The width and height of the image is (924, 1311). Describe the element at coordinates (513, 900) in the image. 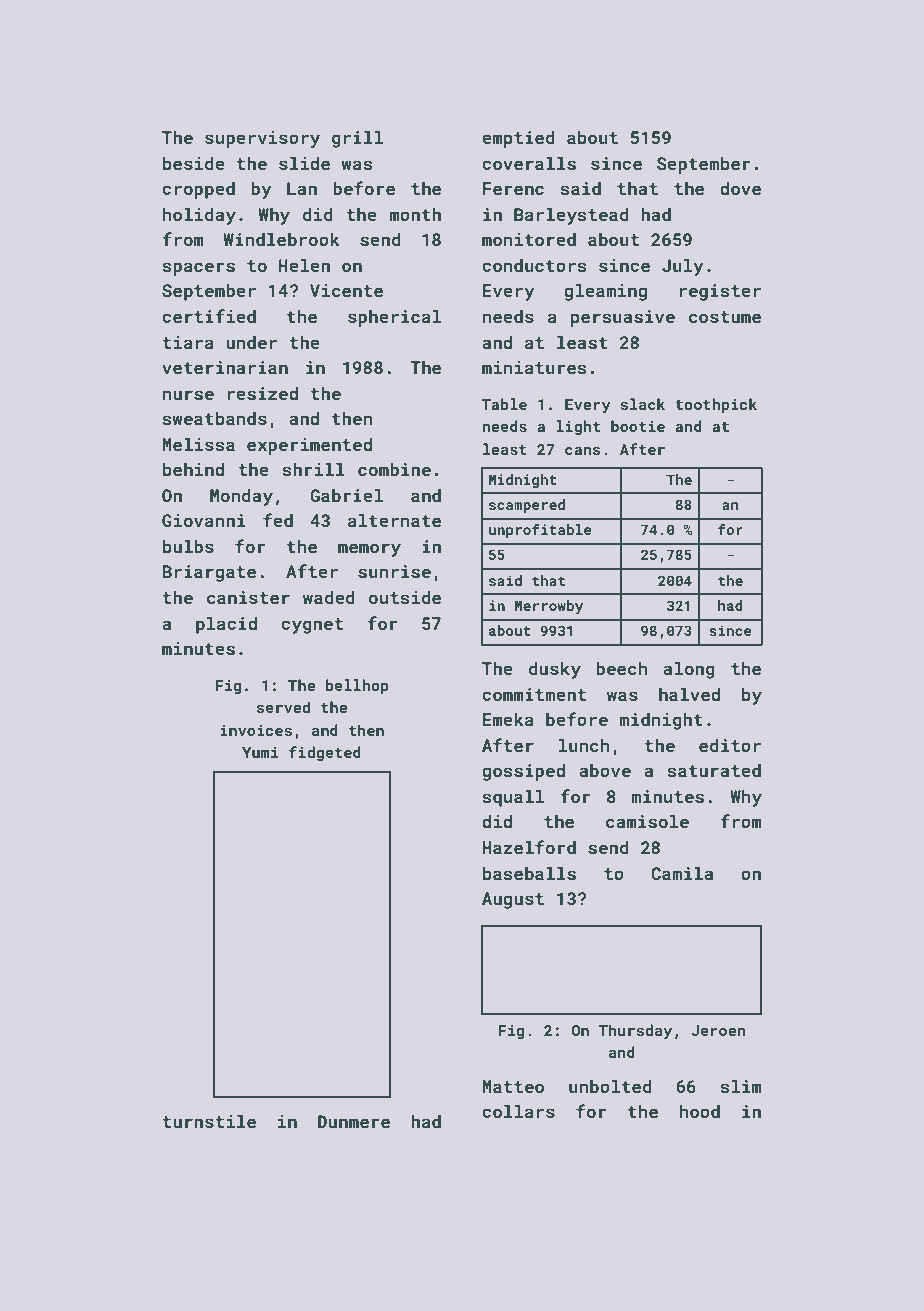

I see `August` at that location.
